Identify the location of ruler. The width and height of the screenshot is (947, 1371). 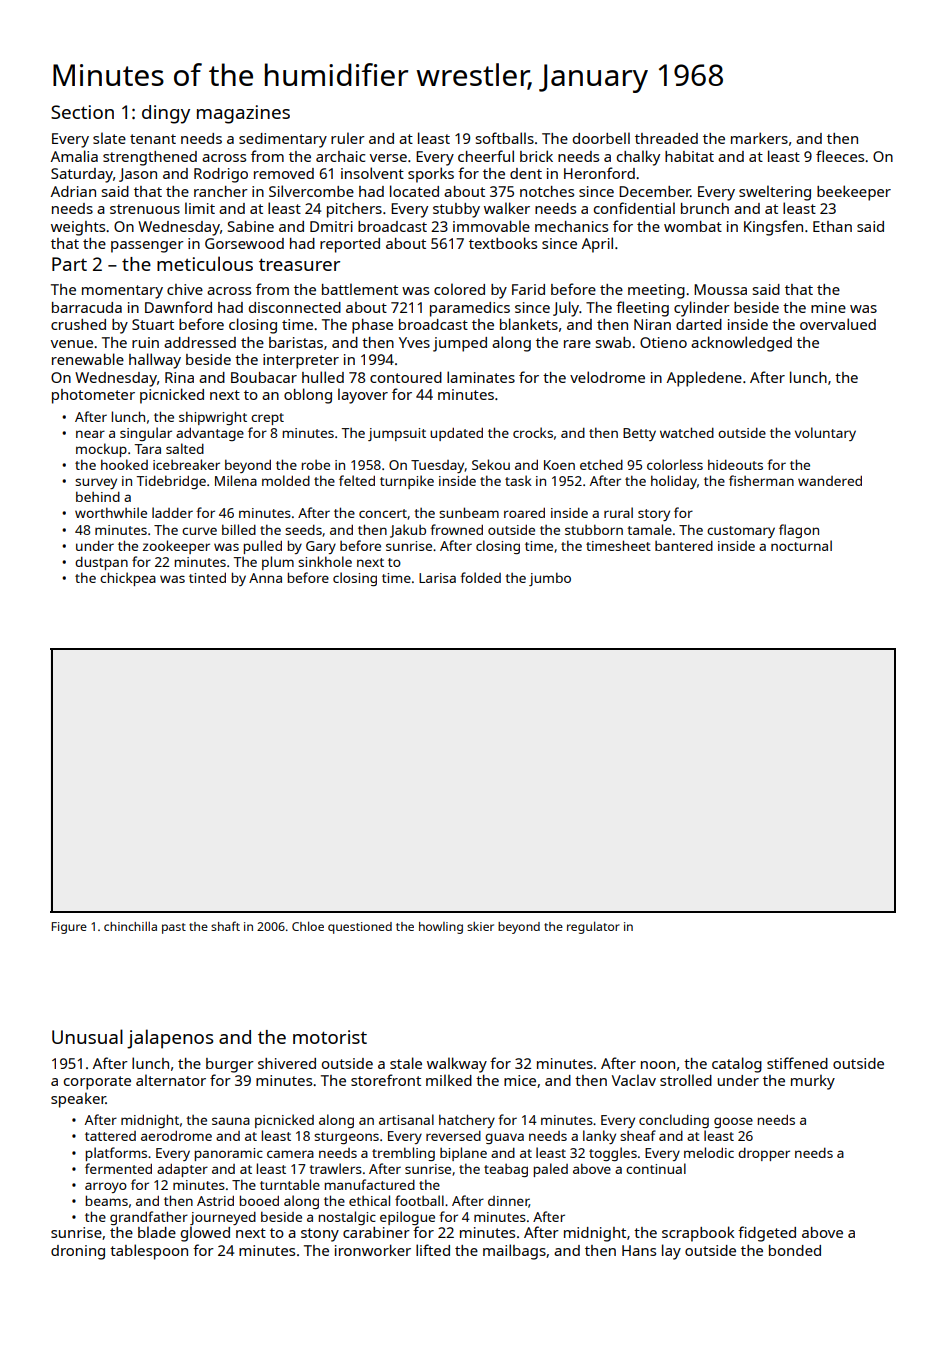
(348, 138).
